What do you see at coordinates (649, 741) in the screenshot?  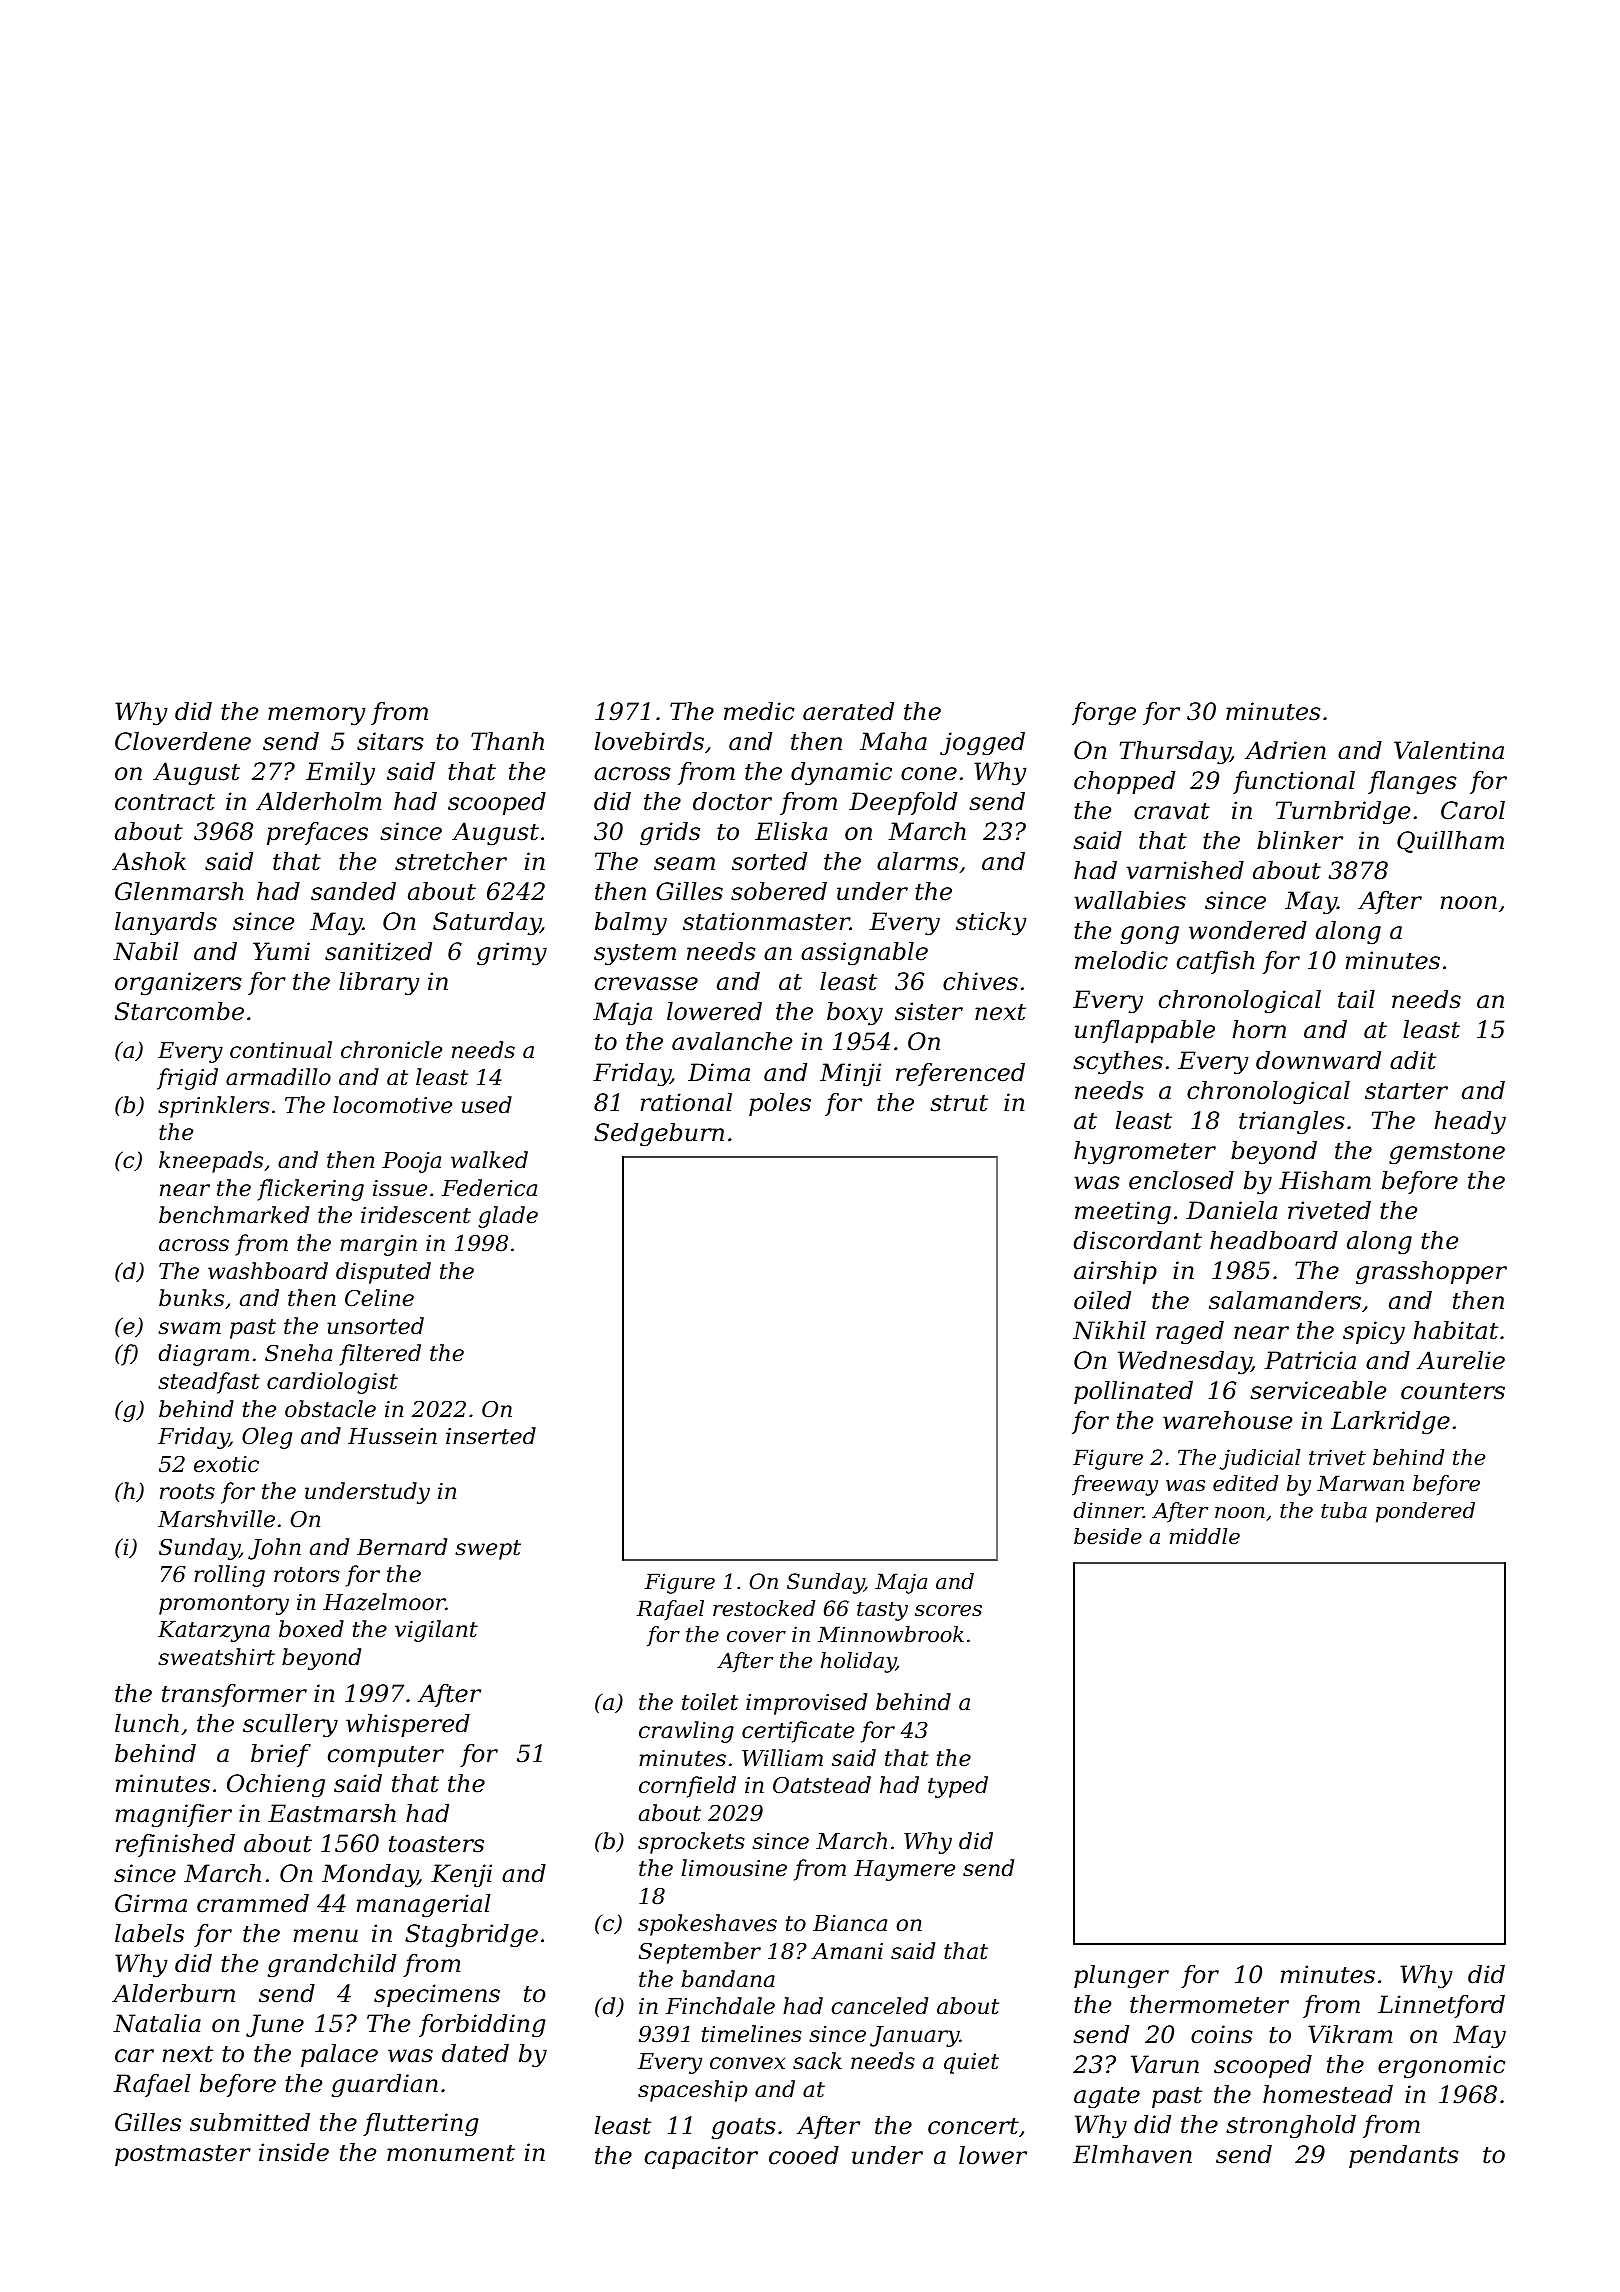 I see `lovebirds` at bounding box center [649, 741].
